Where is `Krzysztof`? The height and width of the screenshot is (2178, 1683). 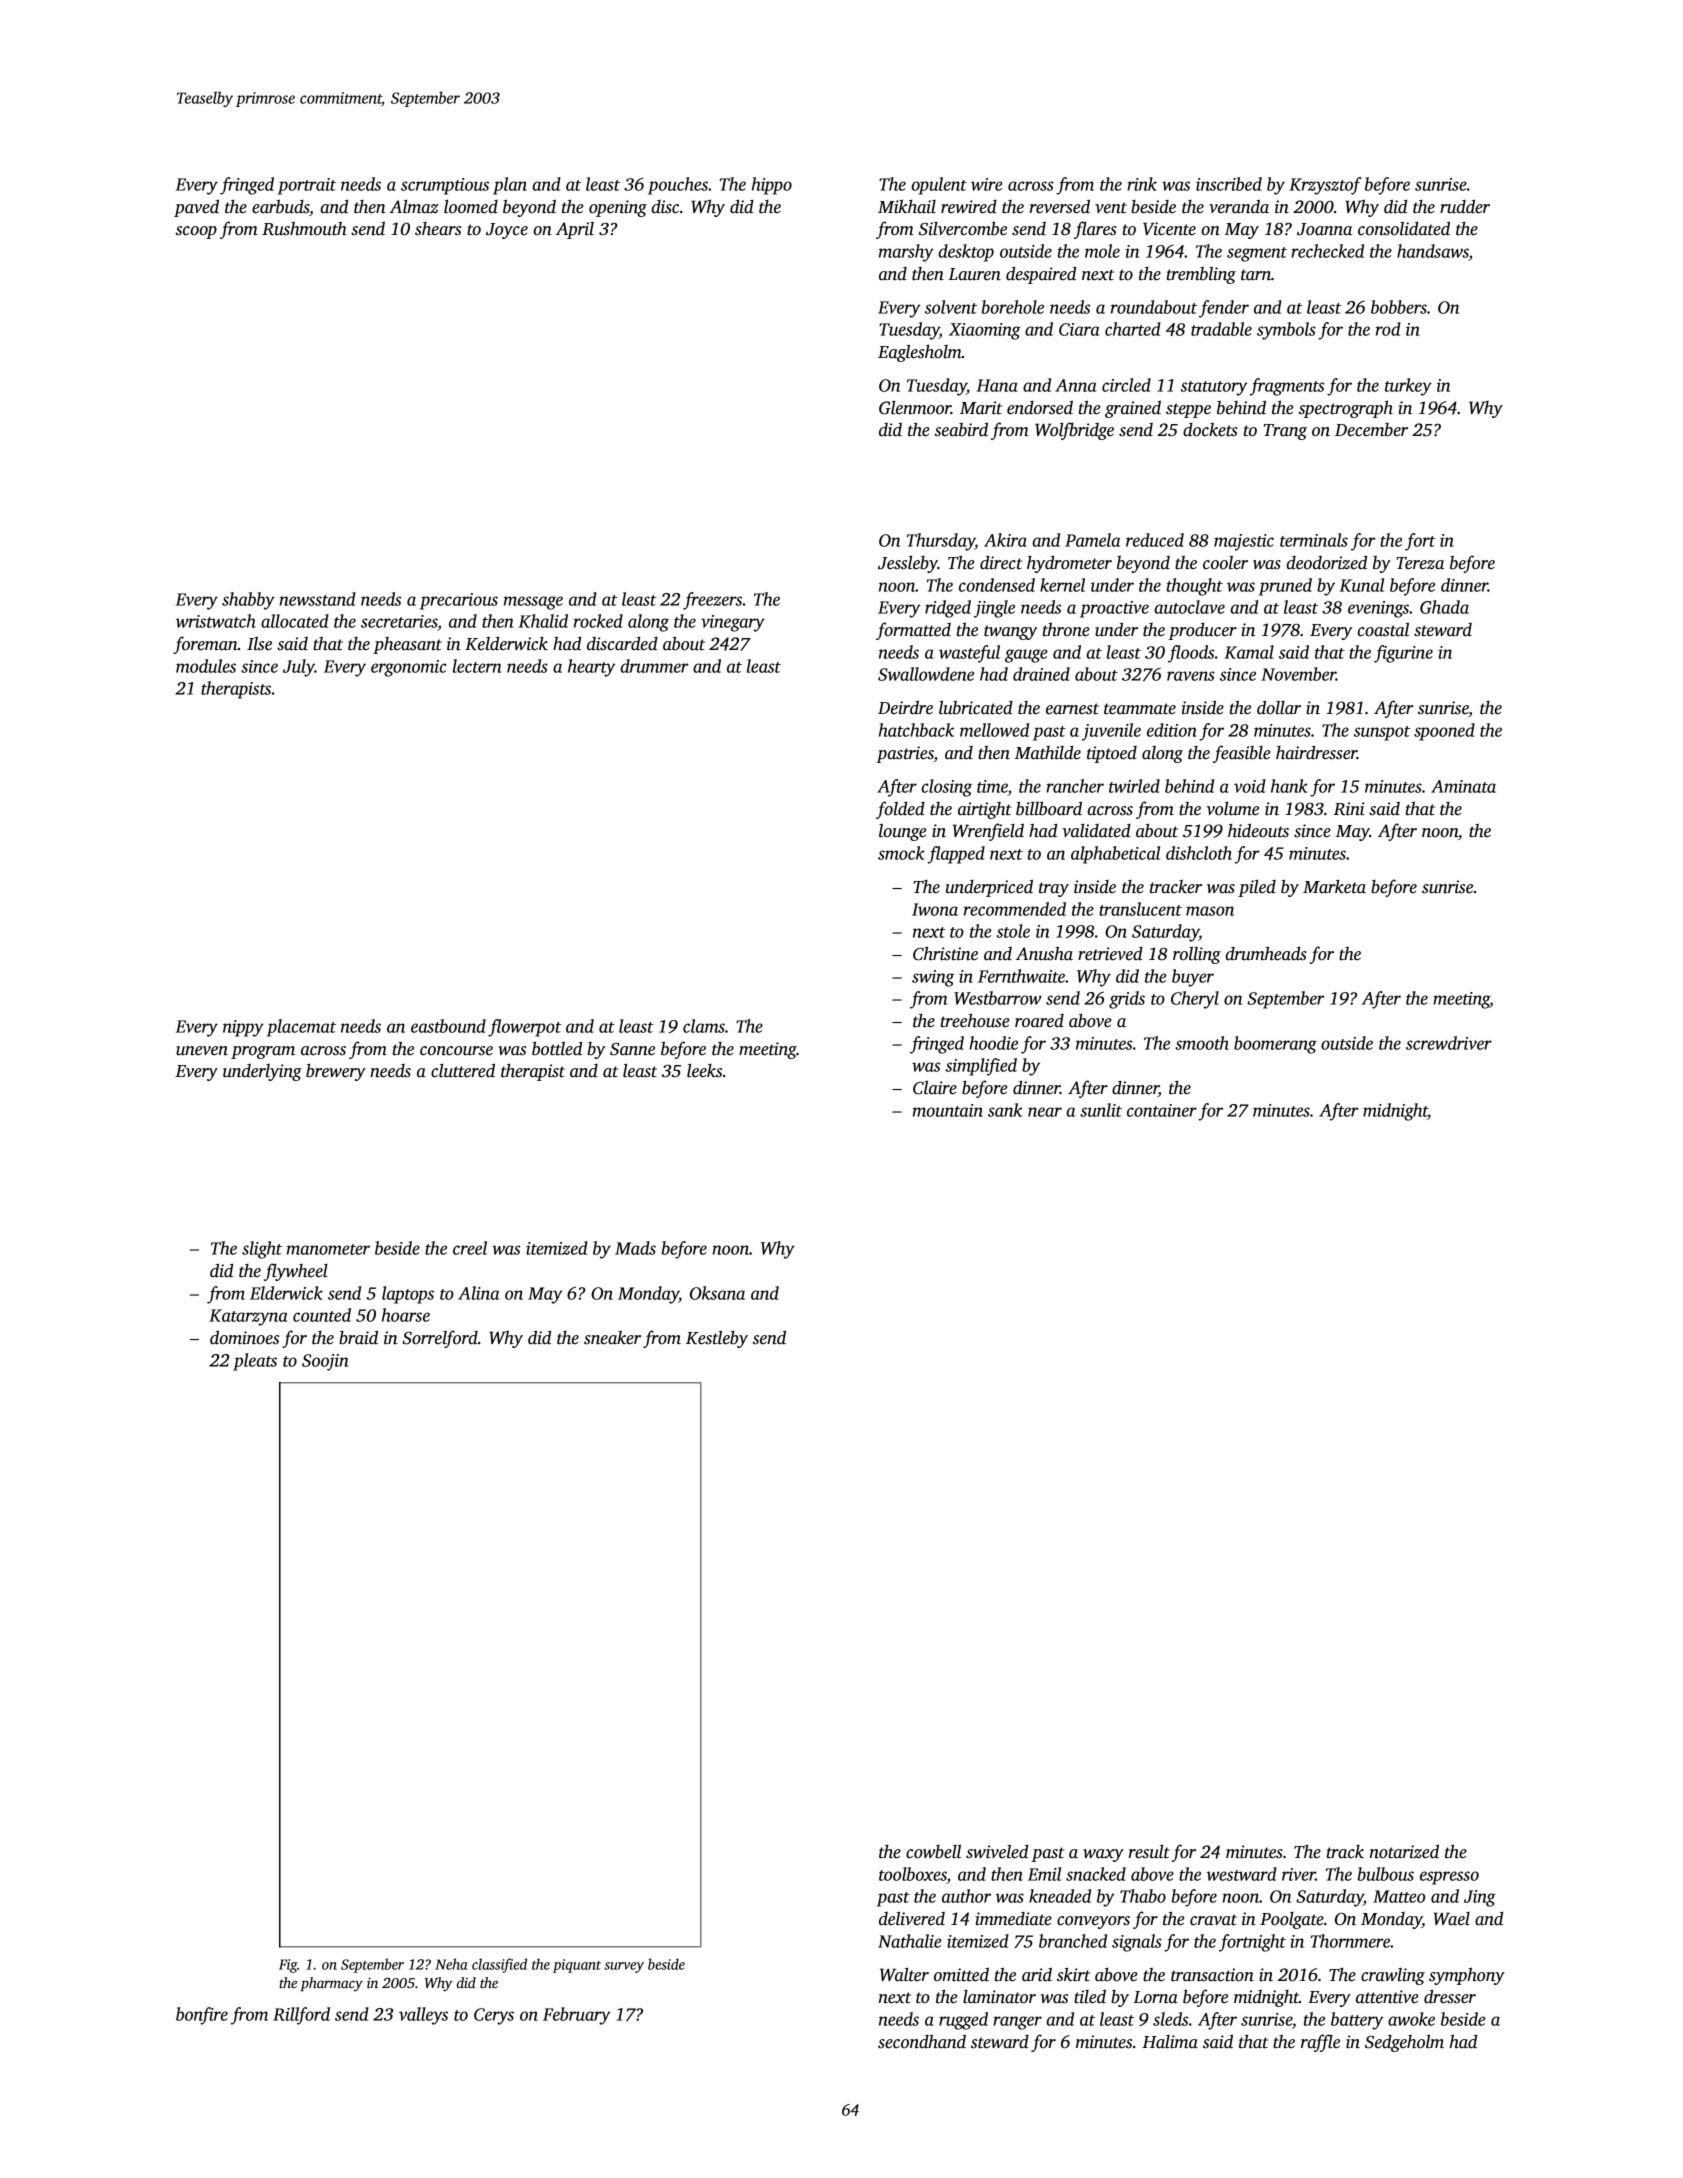
Krzysztof is located at coordinates (1325, 186).
